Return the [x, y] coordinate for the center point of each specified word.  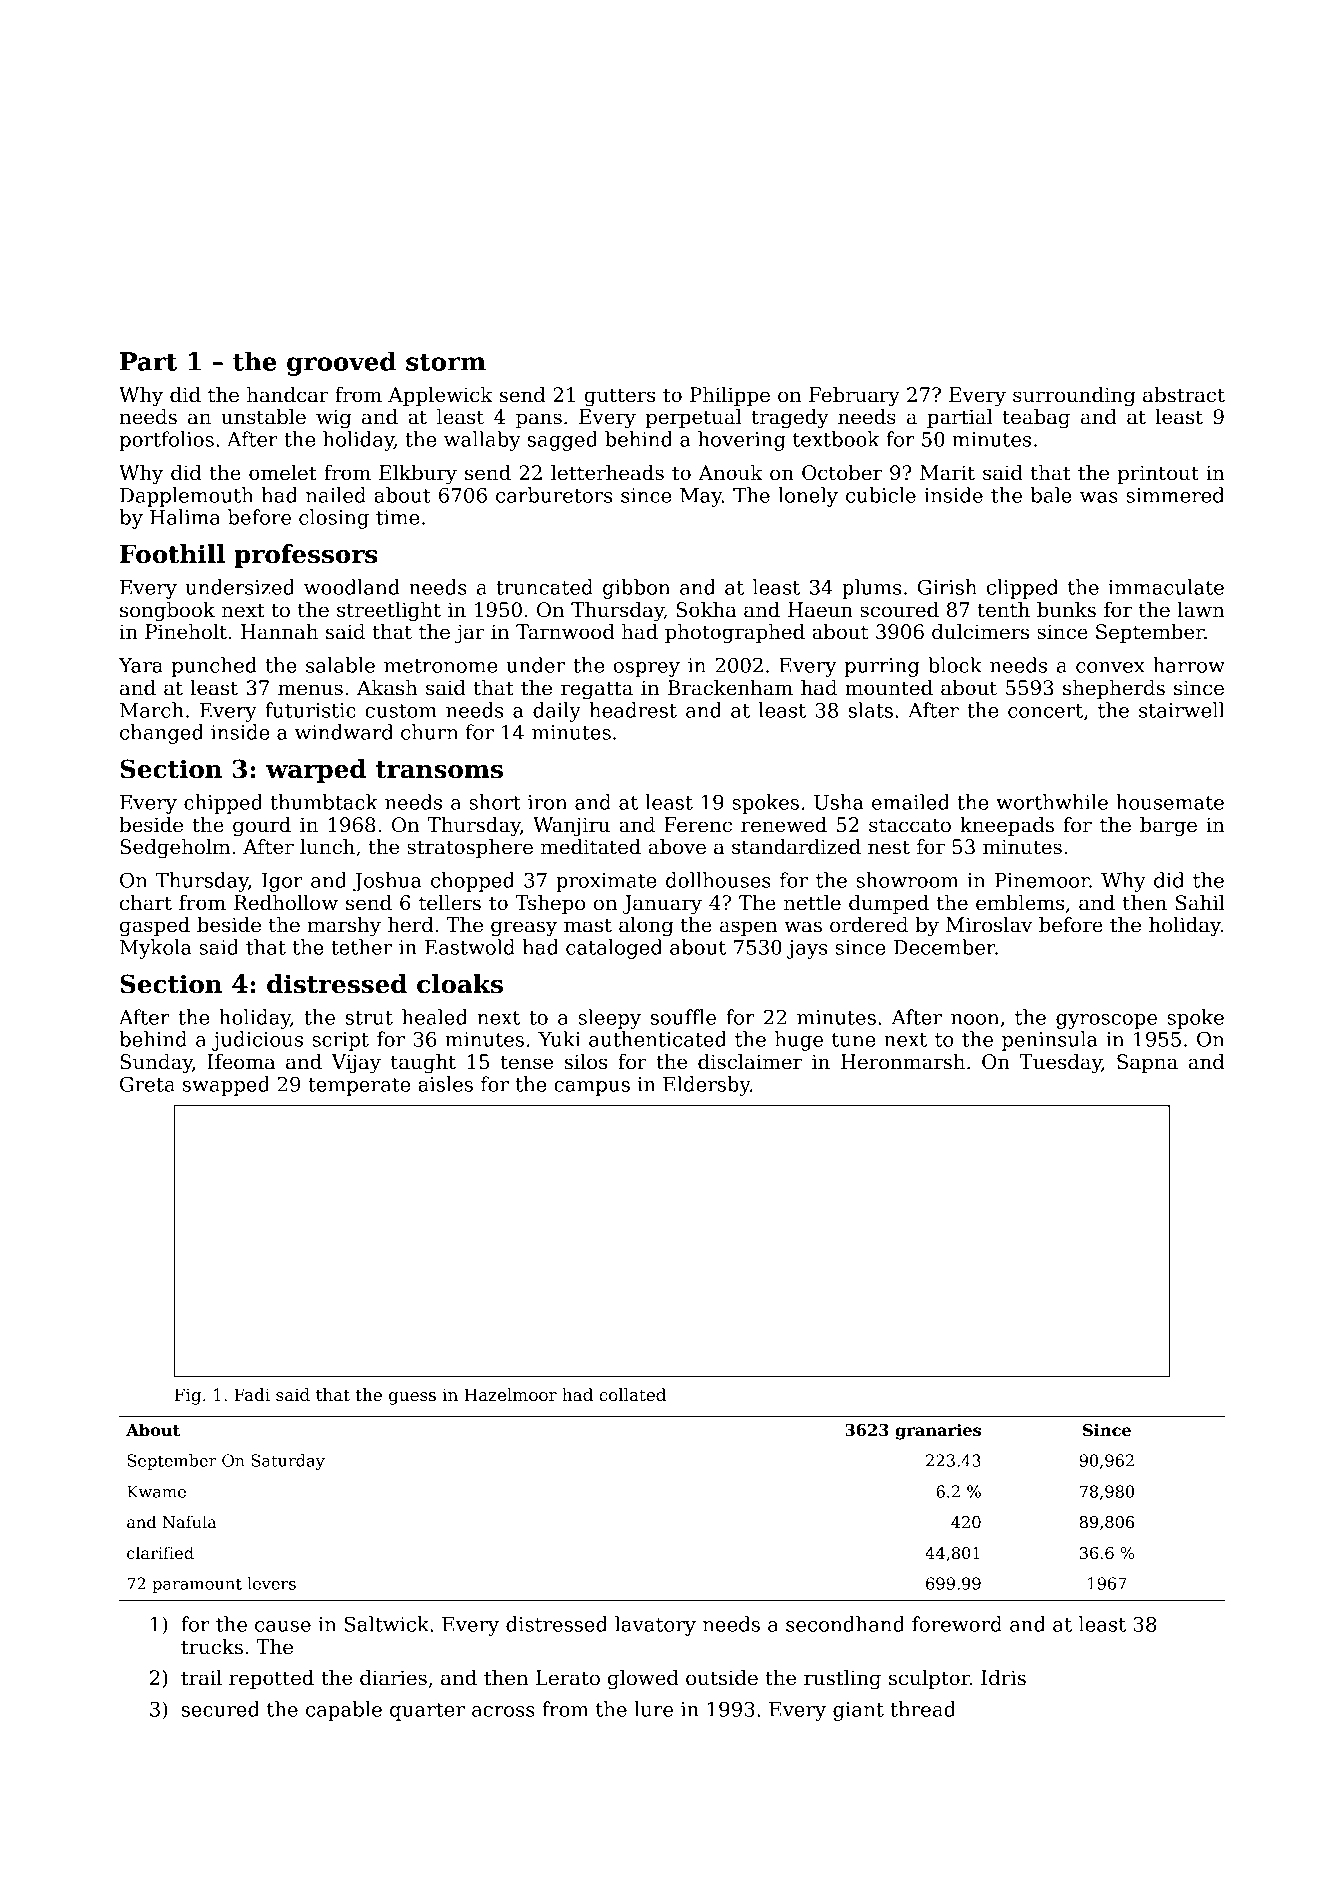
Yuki [559, 1039]
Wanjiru [571, 827]
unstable [263, 417]
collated [632, 1395]
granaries [938, 1432]
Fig [188, 1396]
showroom [907, 880]
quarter [427, 1712]
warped [316, 771]
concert [1045, 711]
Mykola [156, 949]
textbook [836, 439]
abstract [1184, 395]
